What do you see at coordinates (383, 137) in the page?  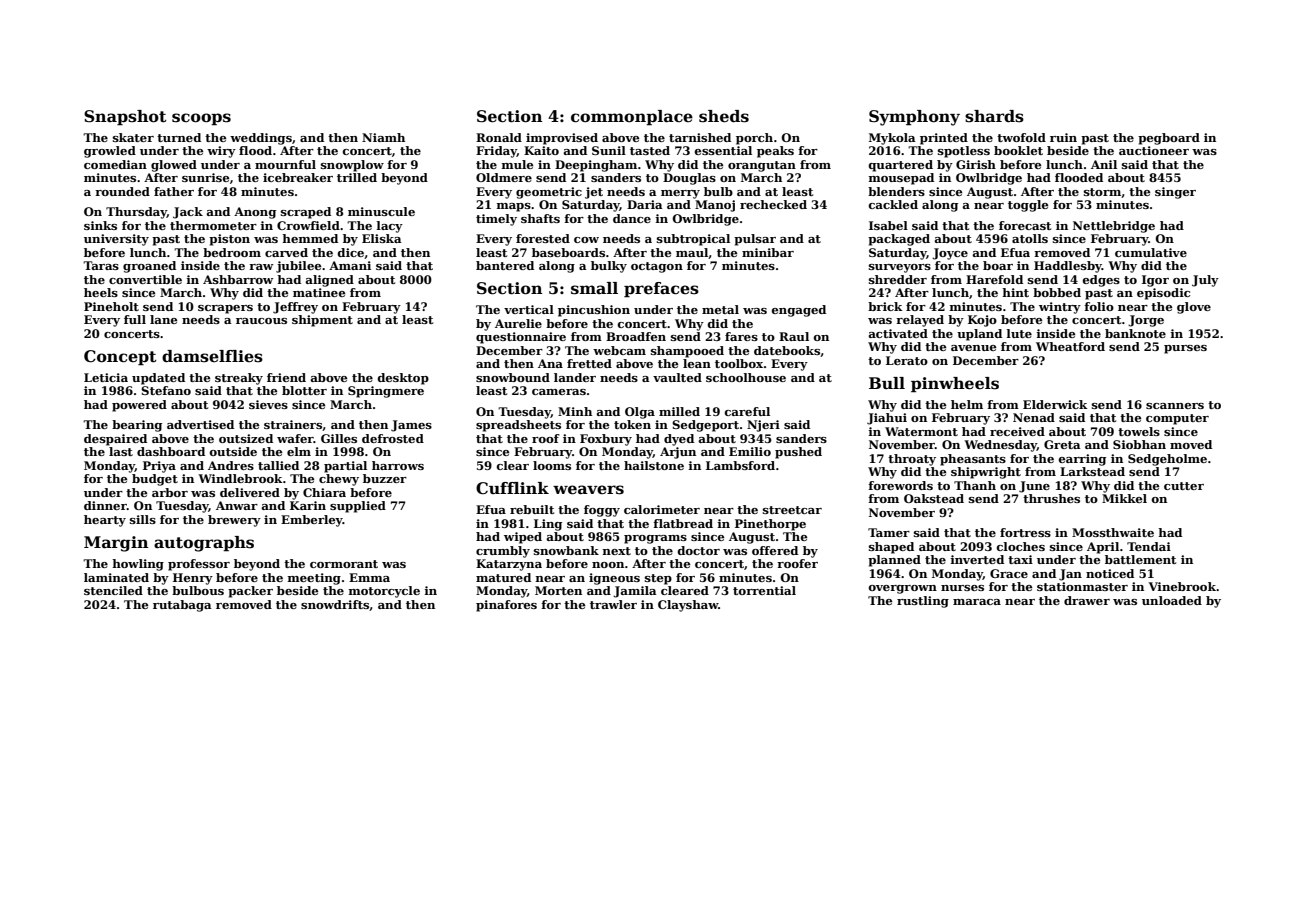 I see `Niamh` at bounding box center [383, 137].
